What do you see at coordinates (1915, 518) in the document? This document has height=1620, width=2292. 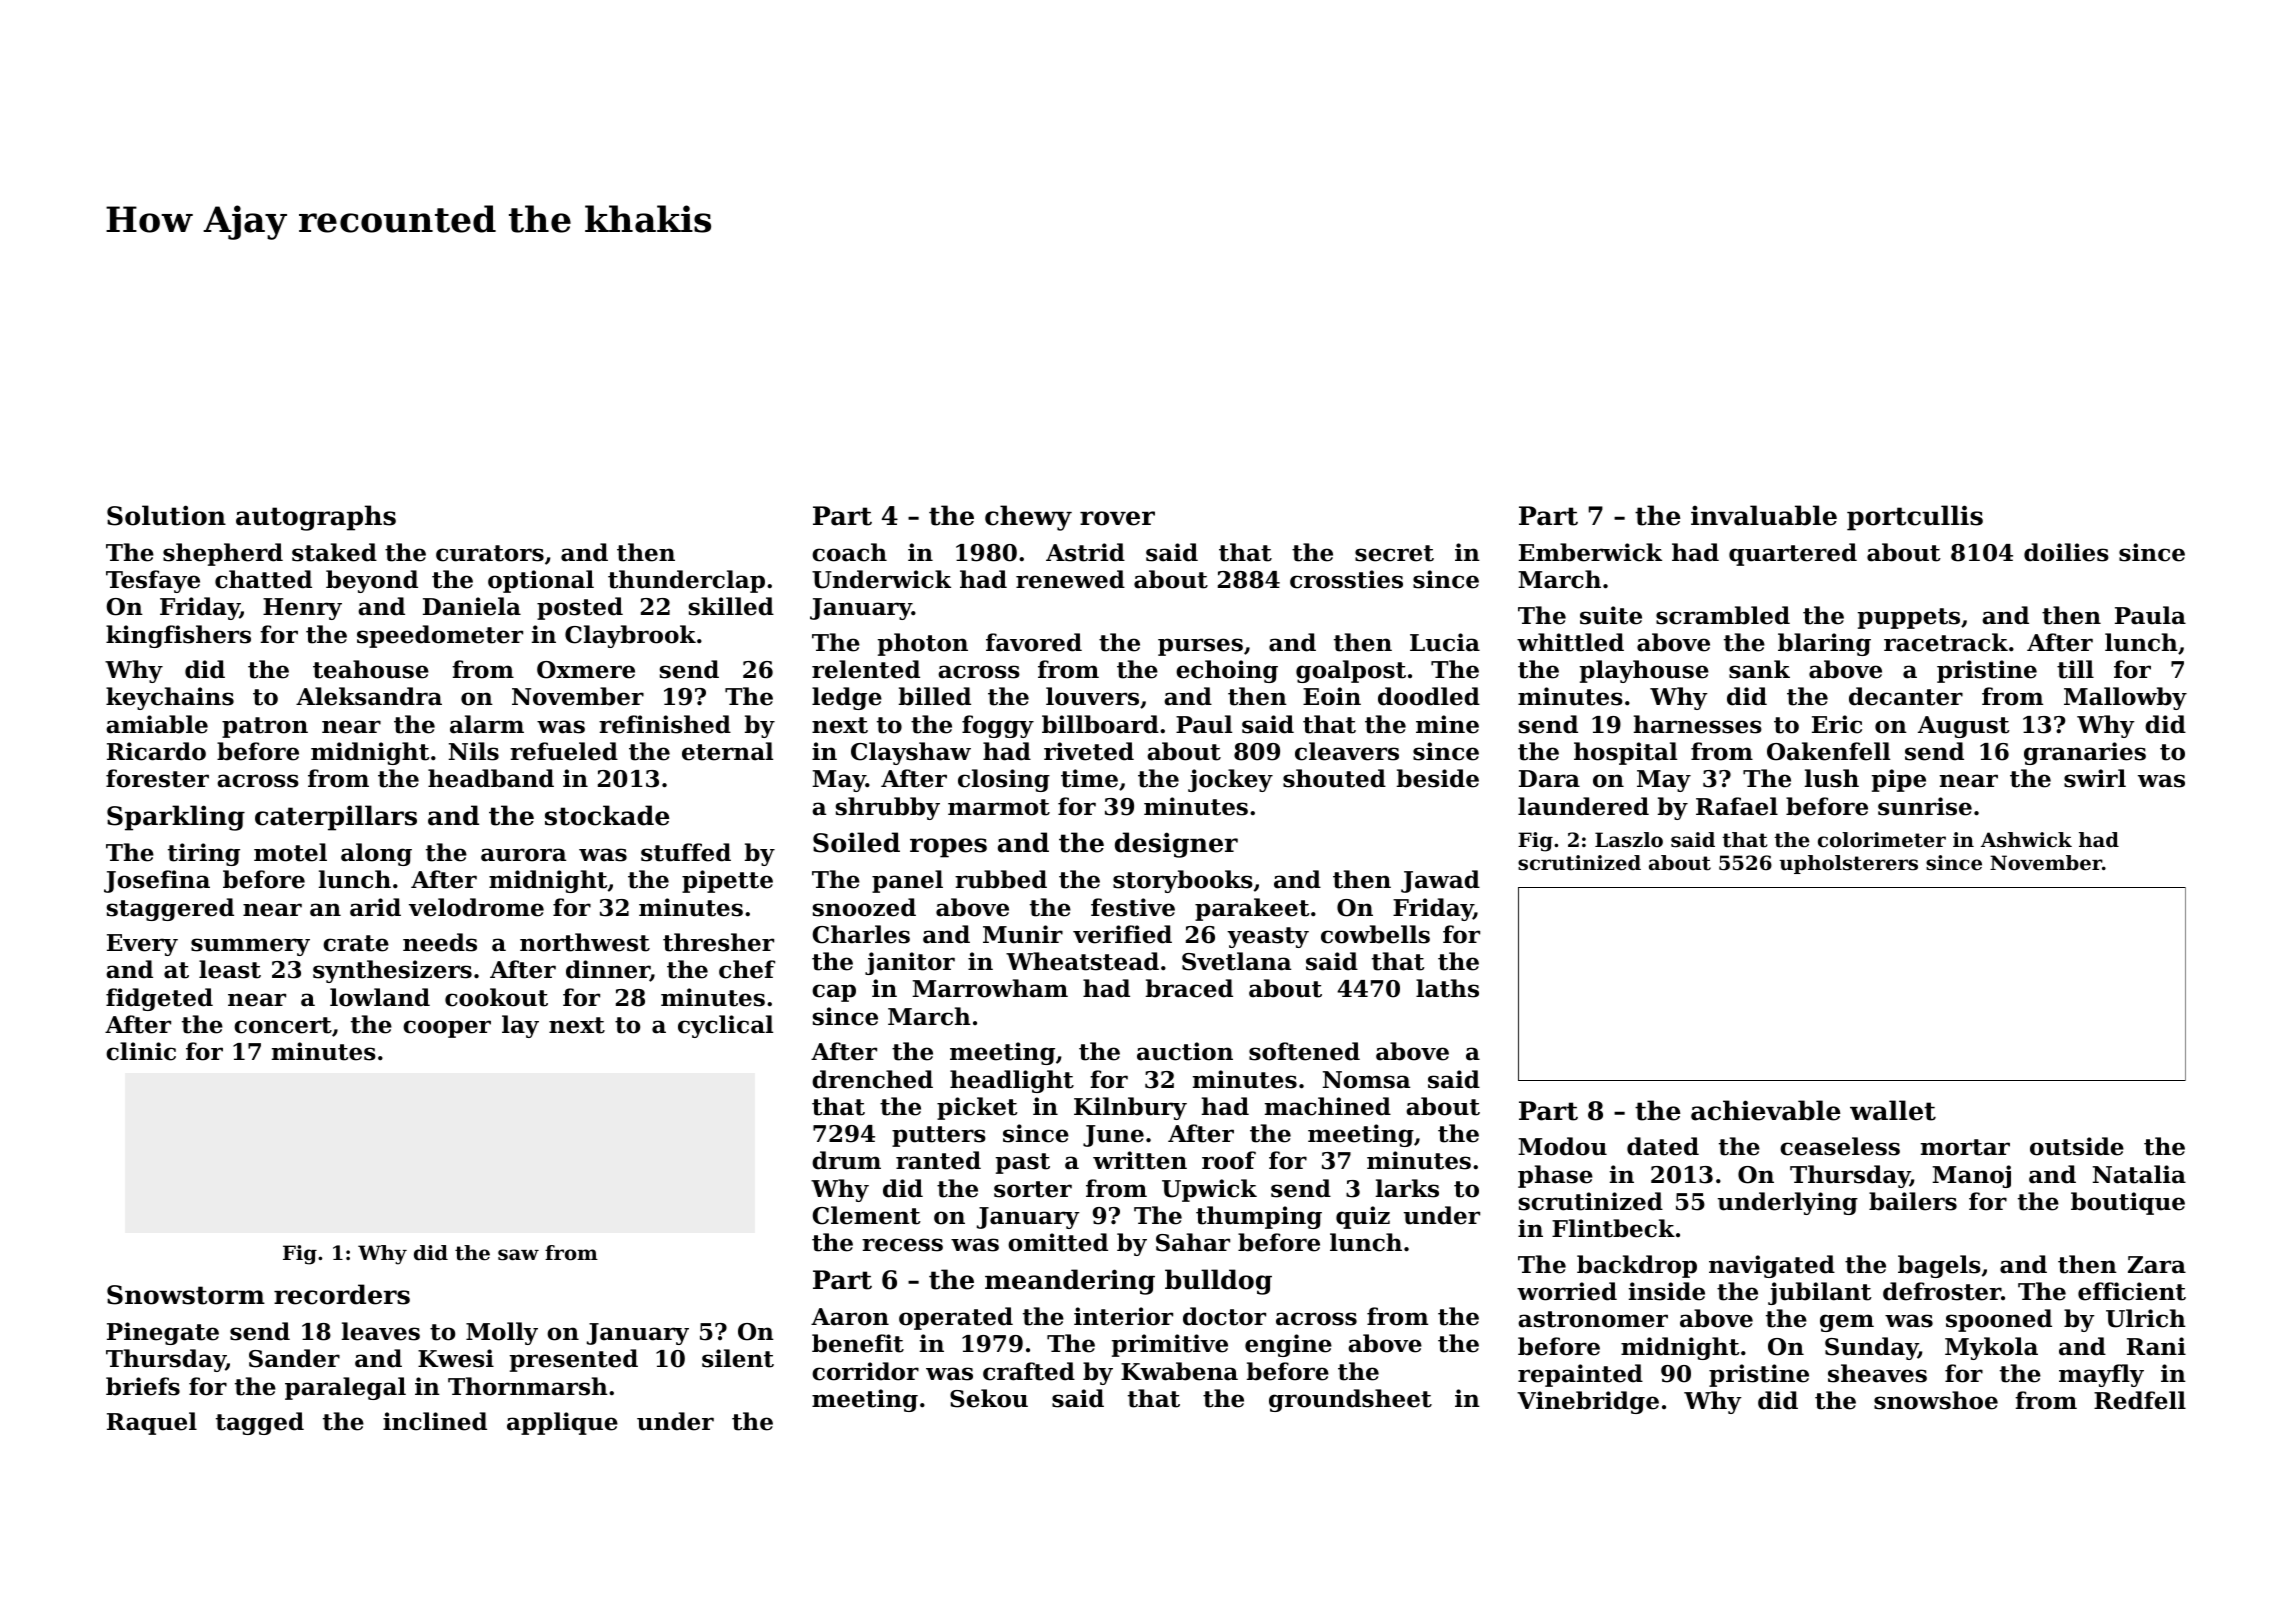 I see `portcullis` at bounding box center [1915, 518].
